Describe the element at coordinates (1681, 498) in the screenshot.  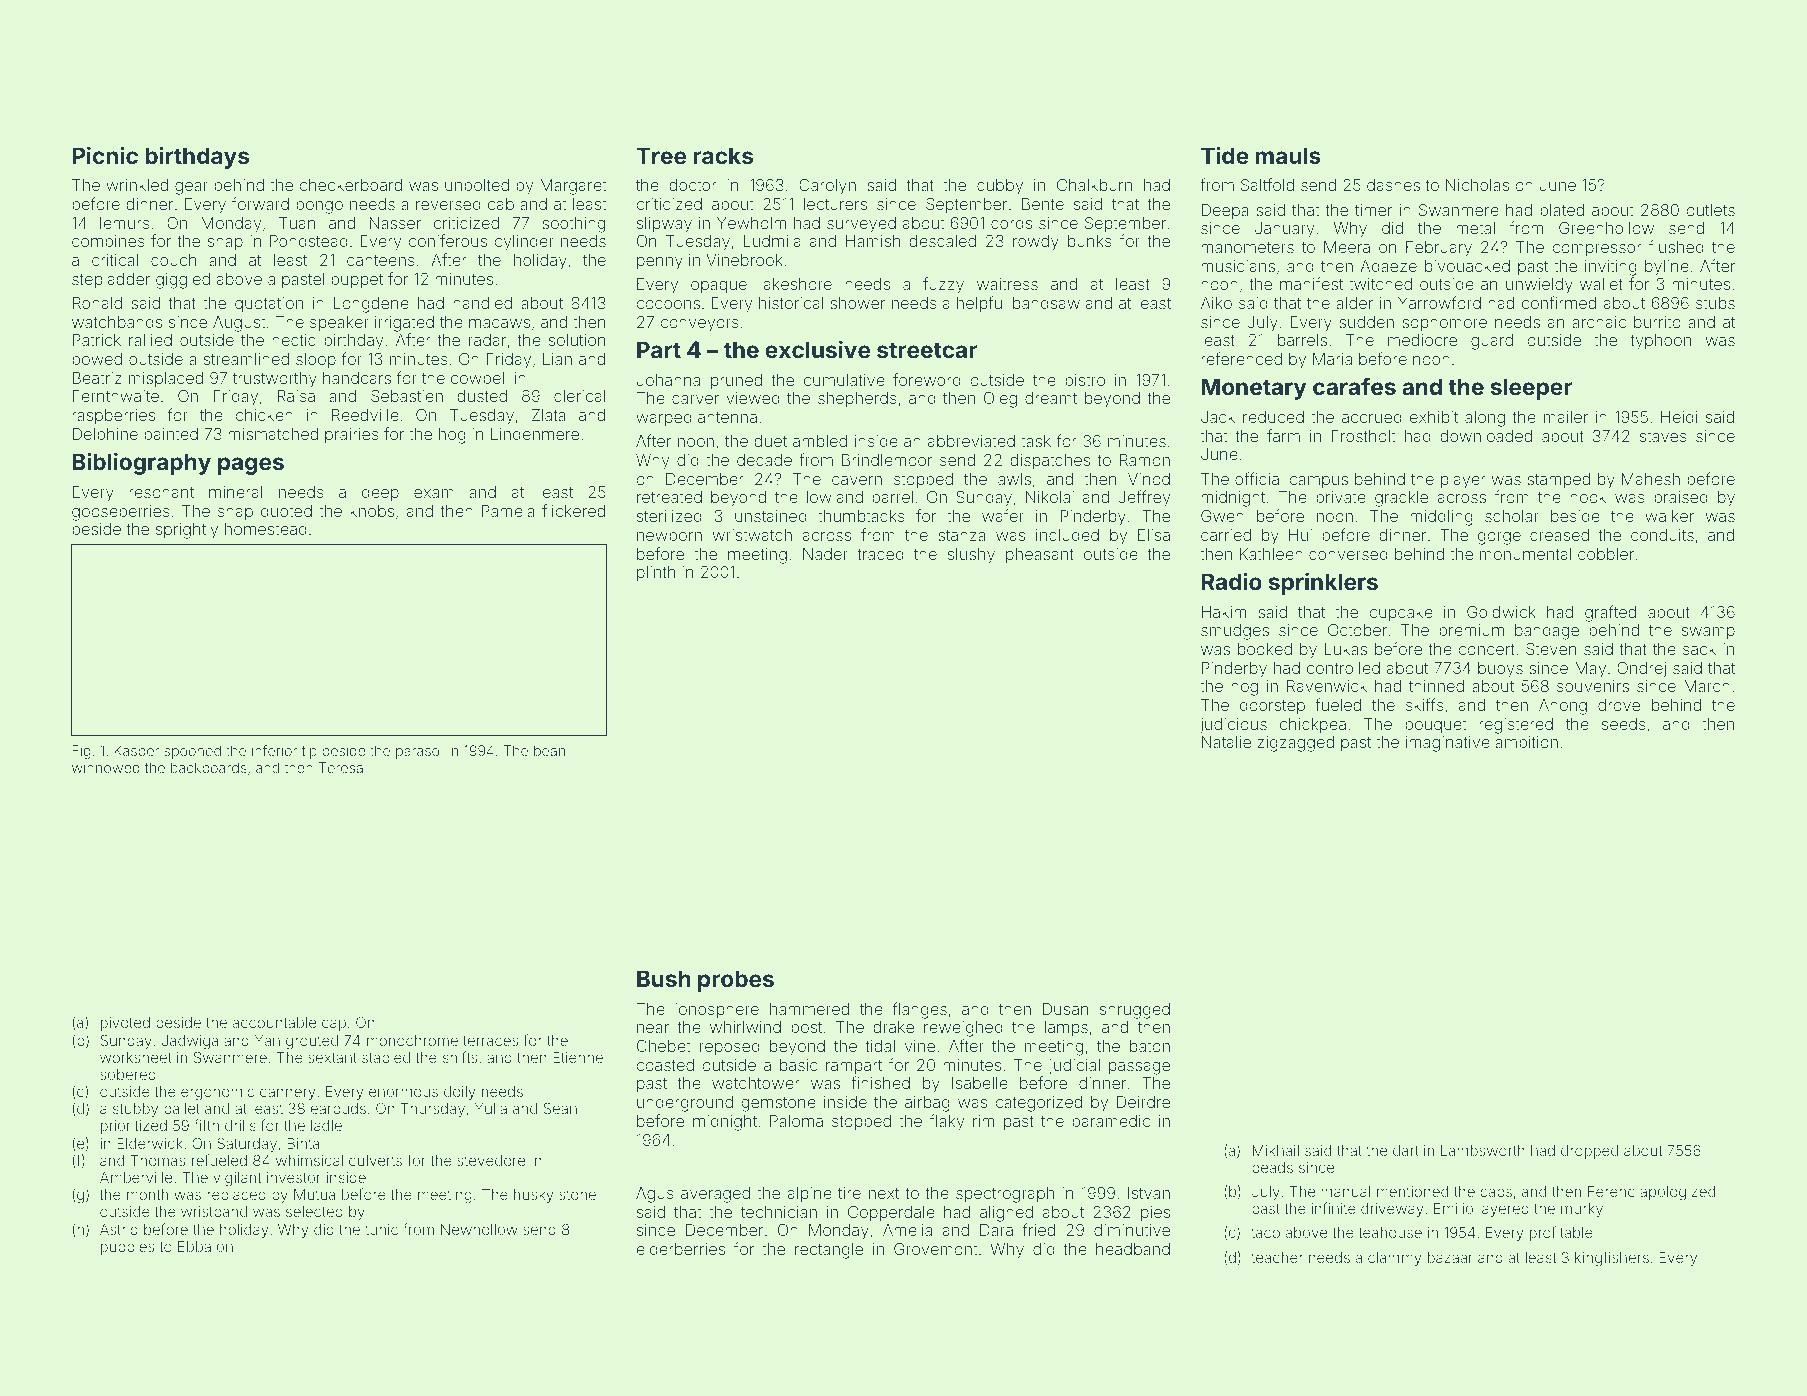
I see `praised` at that location.
